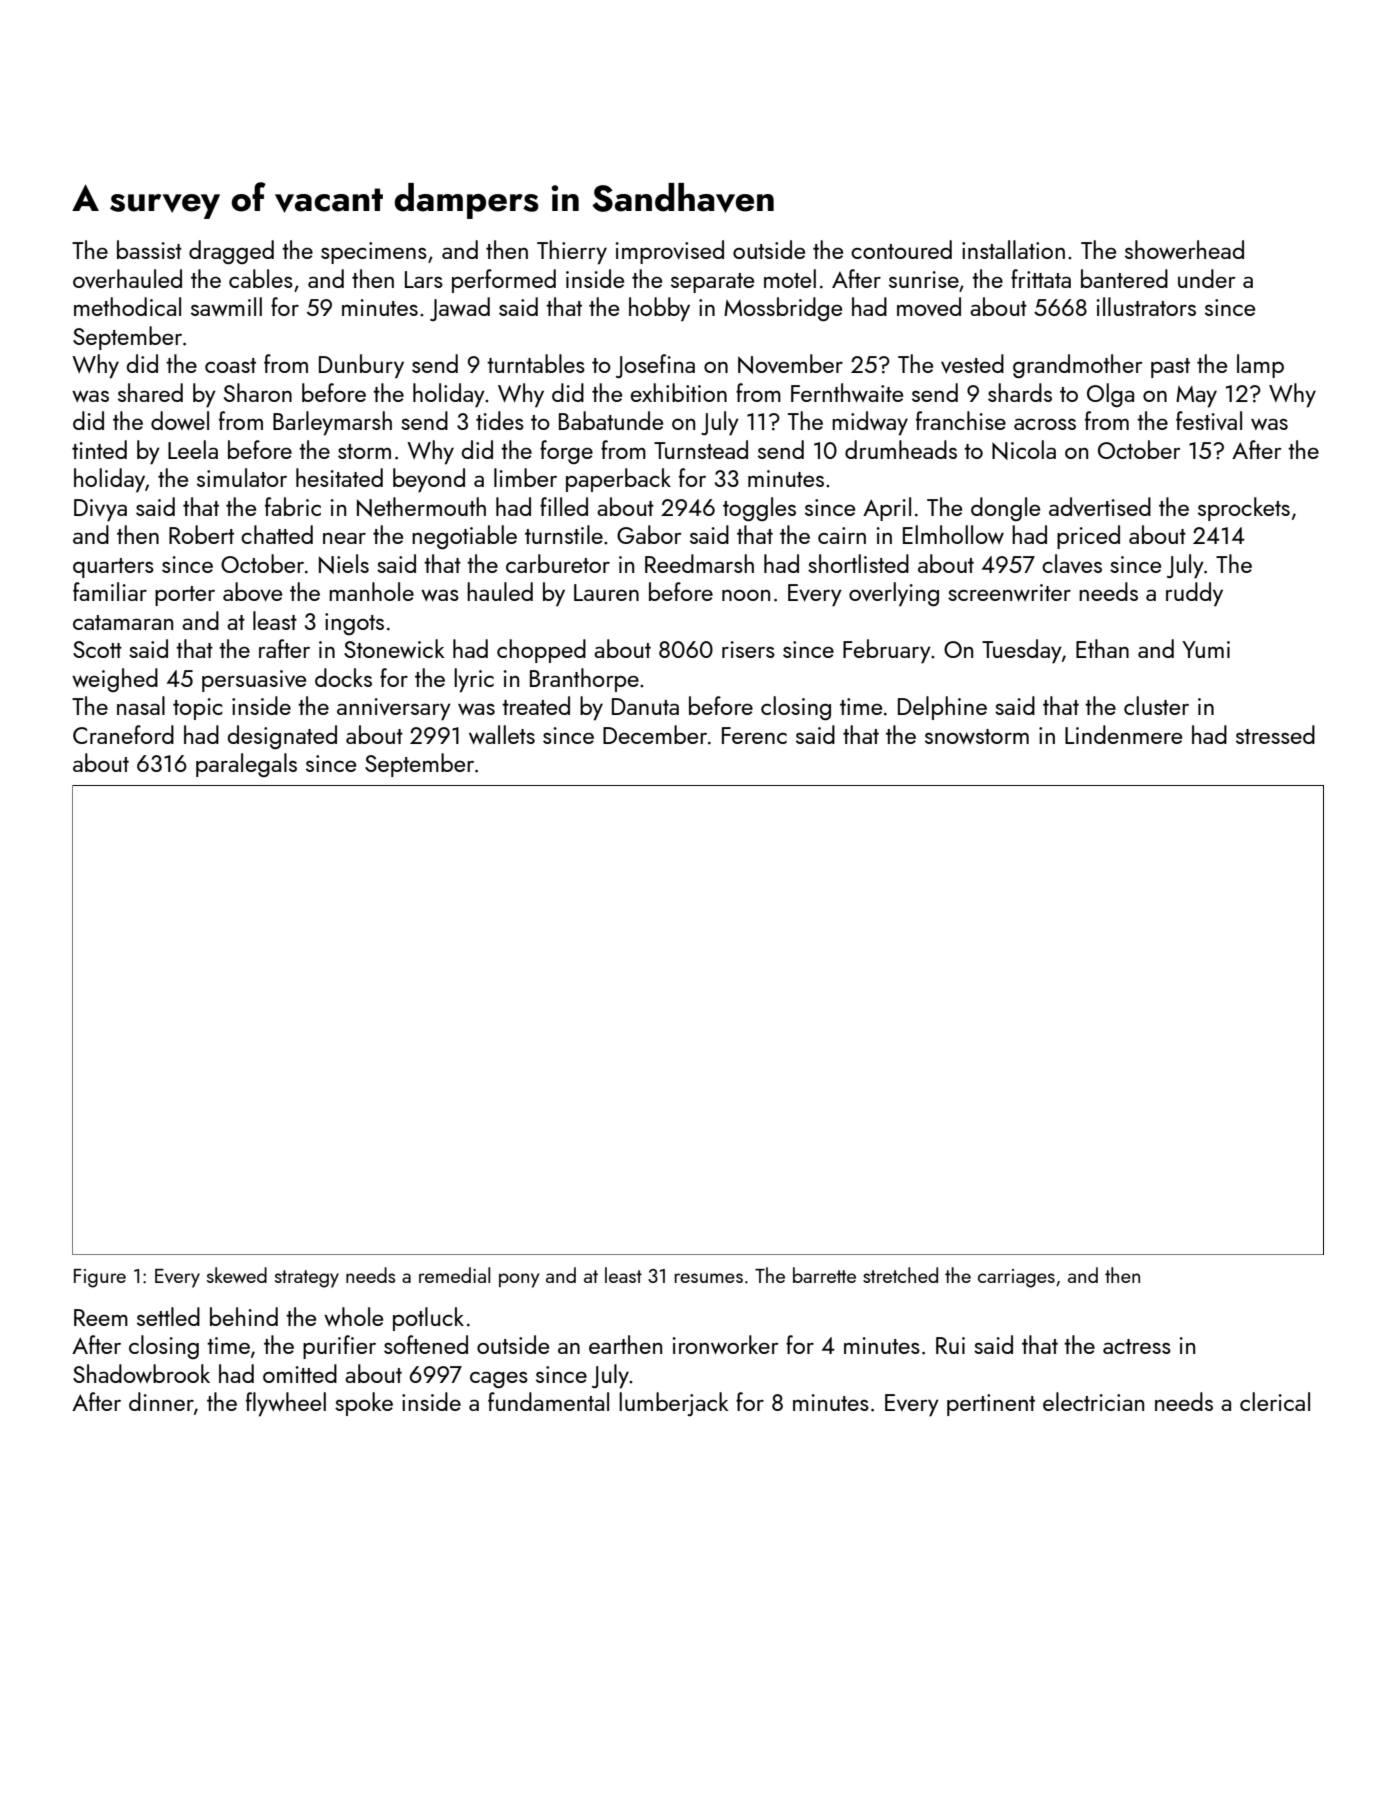  I want to click on fundamental, so click(548, 1401).
